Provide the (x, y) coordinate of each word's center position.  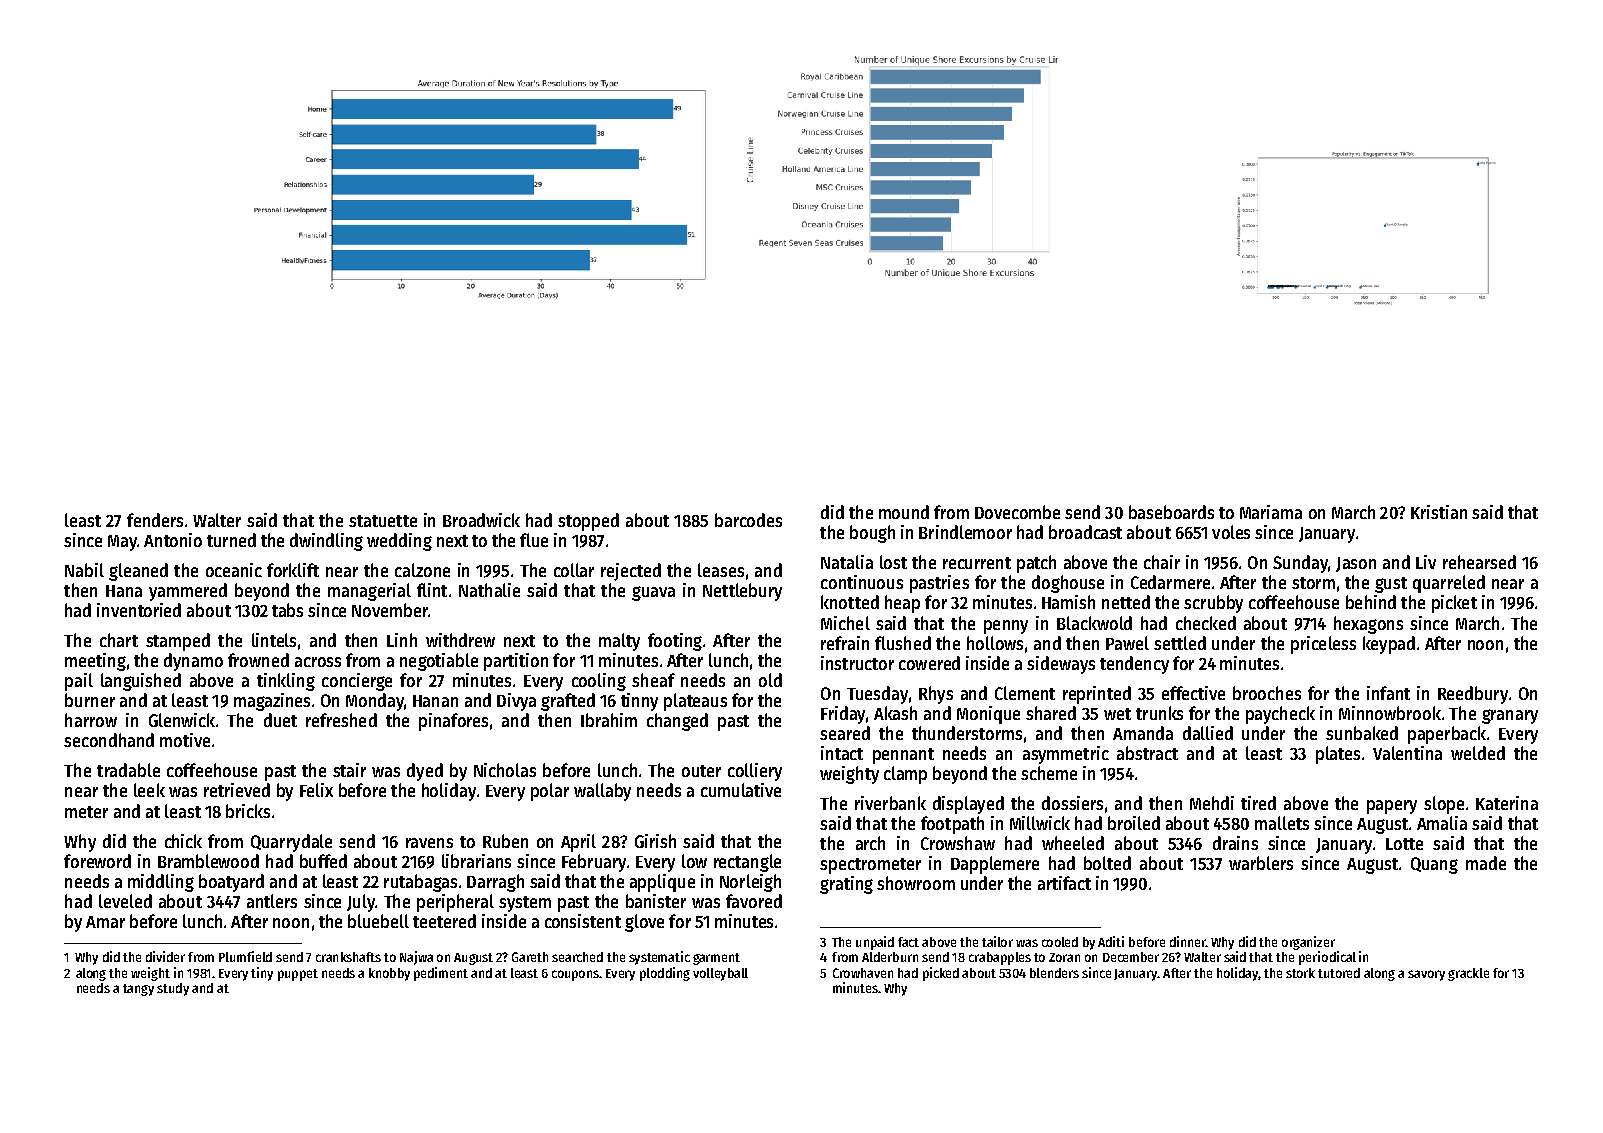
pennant (903, 756)
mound (904, 512)
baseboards (1171, 512)
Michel (845, 623)
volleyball (720, 974)
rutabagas (420, 883)
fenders (155, 520)
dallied (1208, 733)
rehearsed (1479, 562)
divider (165, 956)
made (1486, 863)
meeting (95, 662)
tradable (128, 770)
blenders (1054, 973)
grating (846, 885)
